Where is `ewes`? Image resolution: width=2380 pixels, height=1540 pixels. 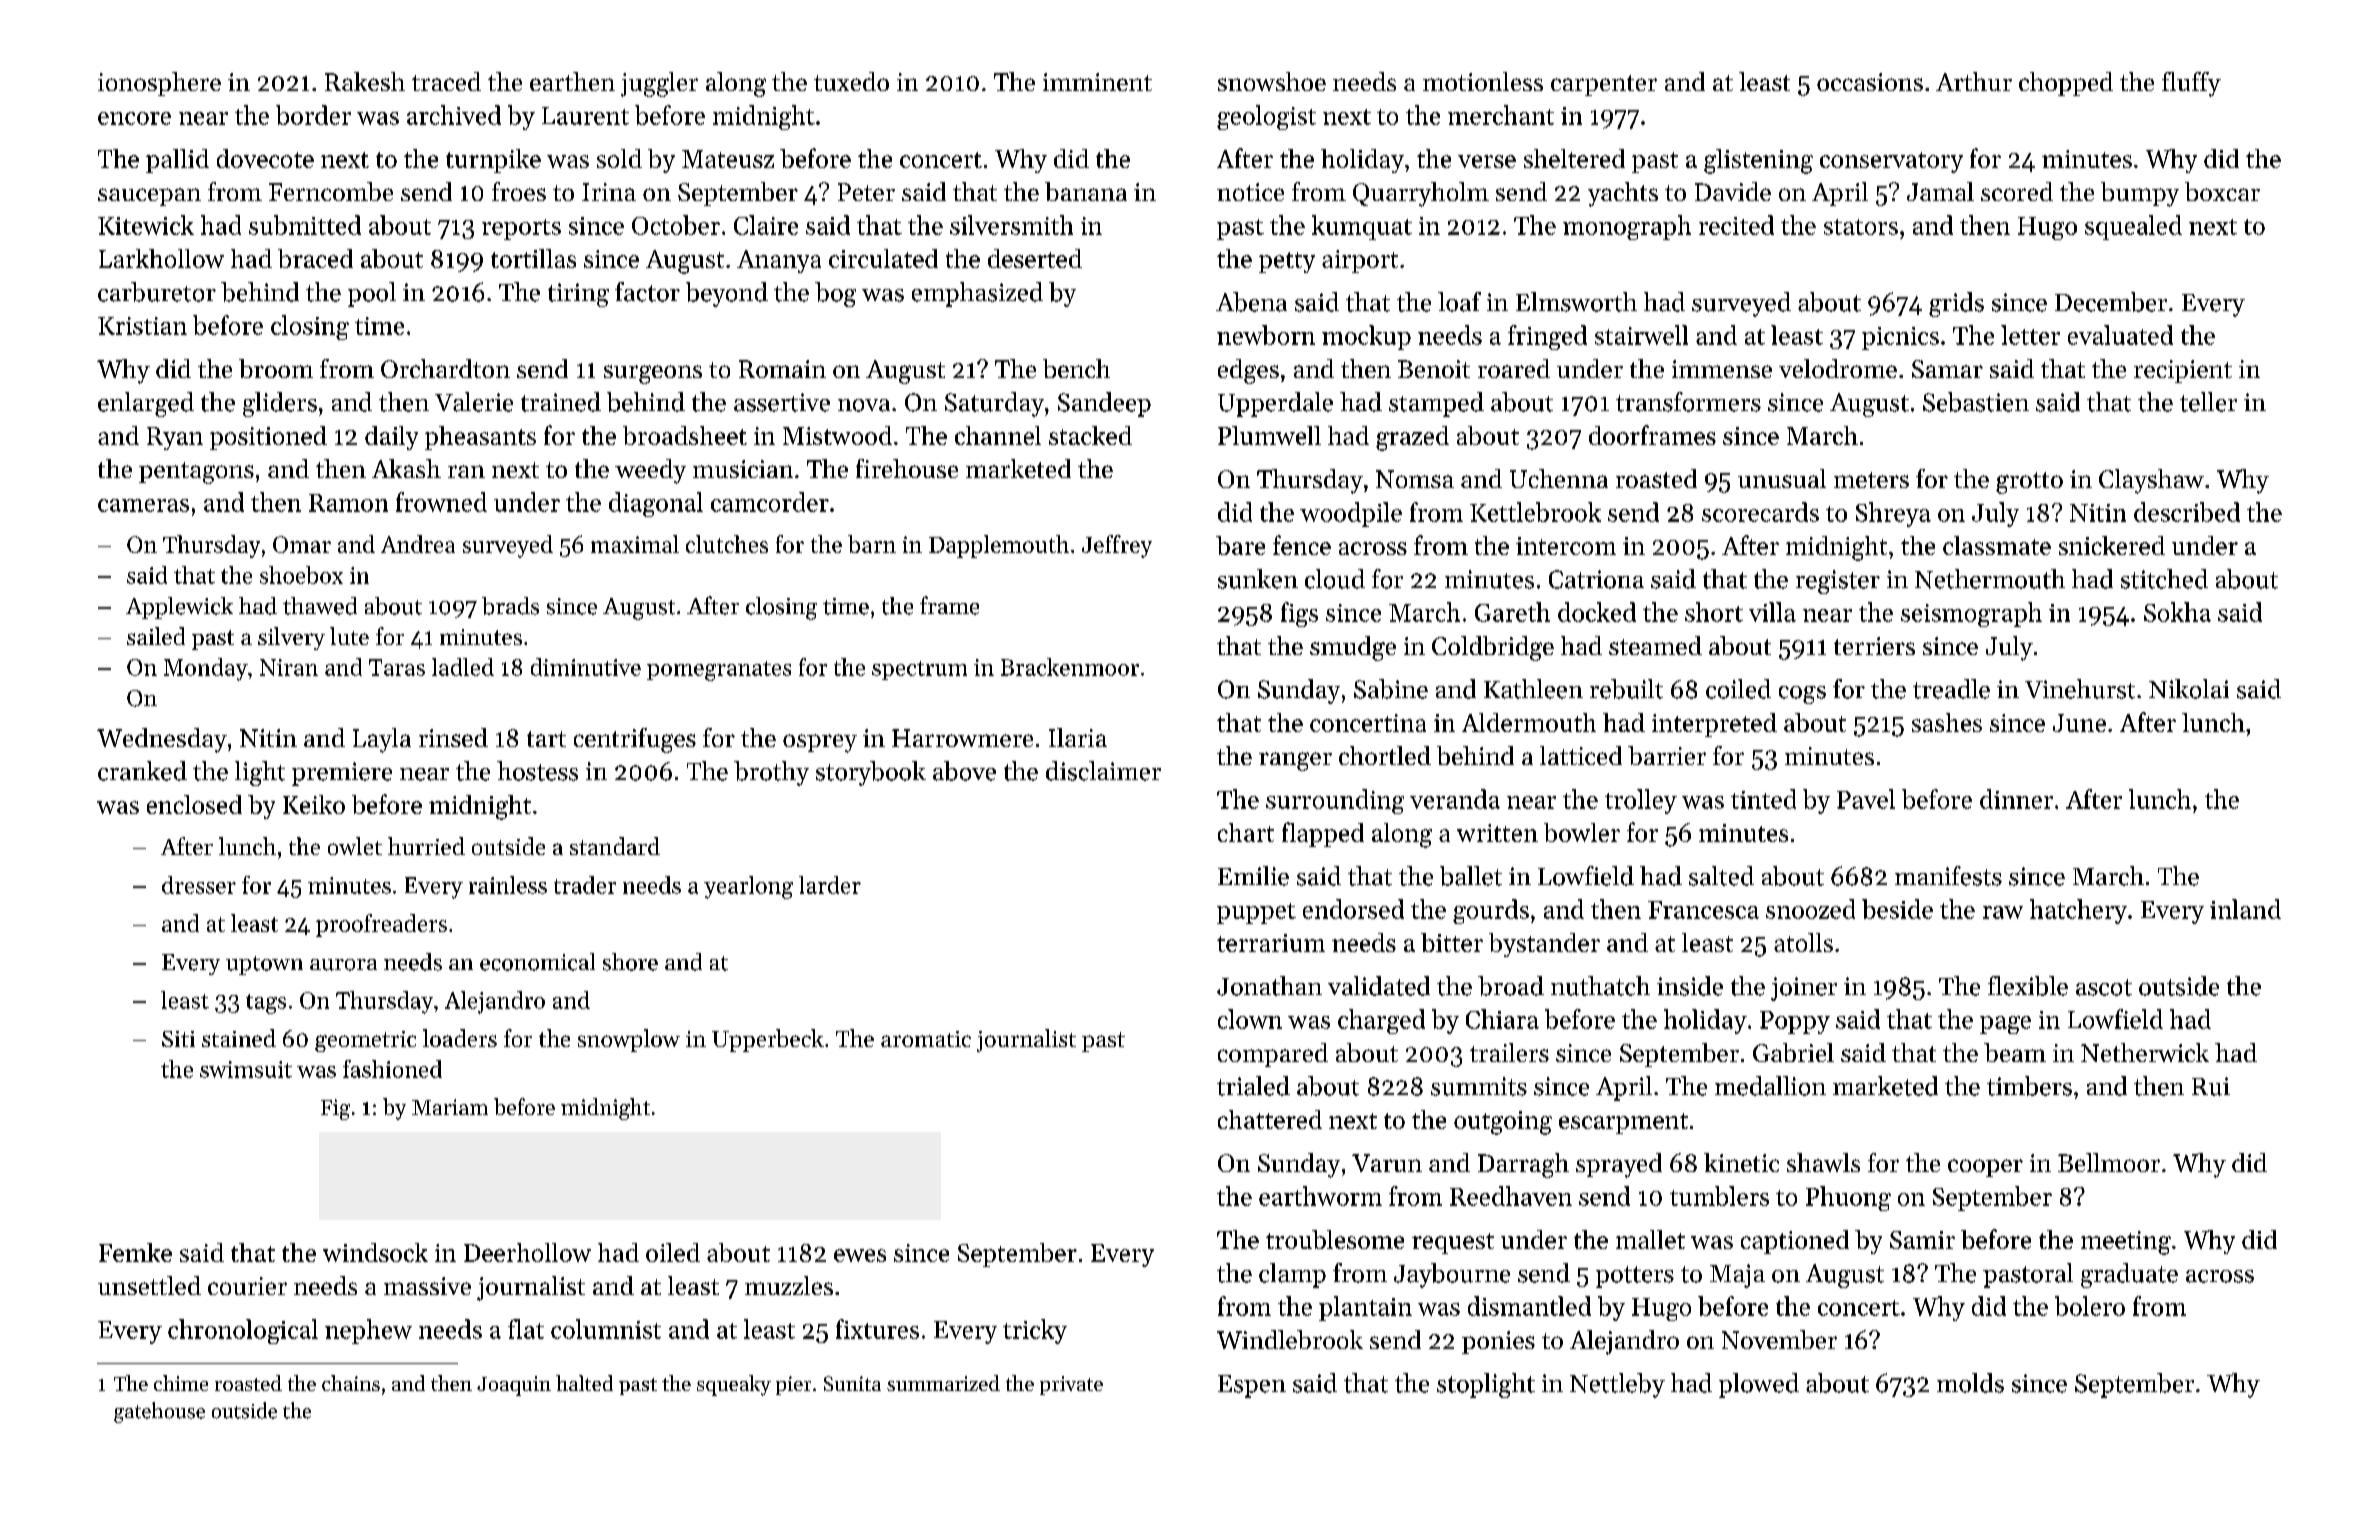
ewes is located at coordinates (860, 1255).
